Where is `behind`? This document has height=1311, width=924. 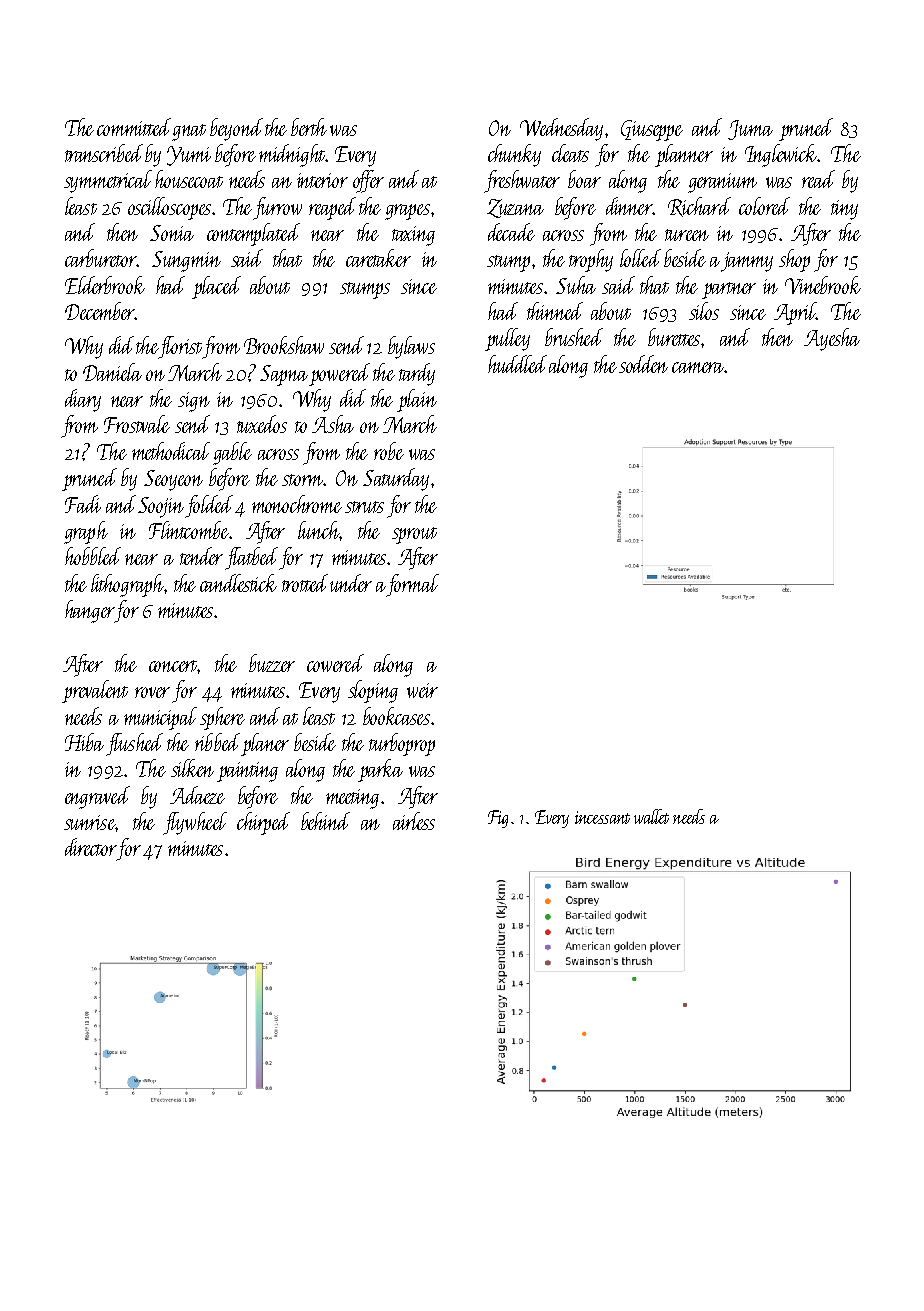
behind is located at coordinates (325, 821).
